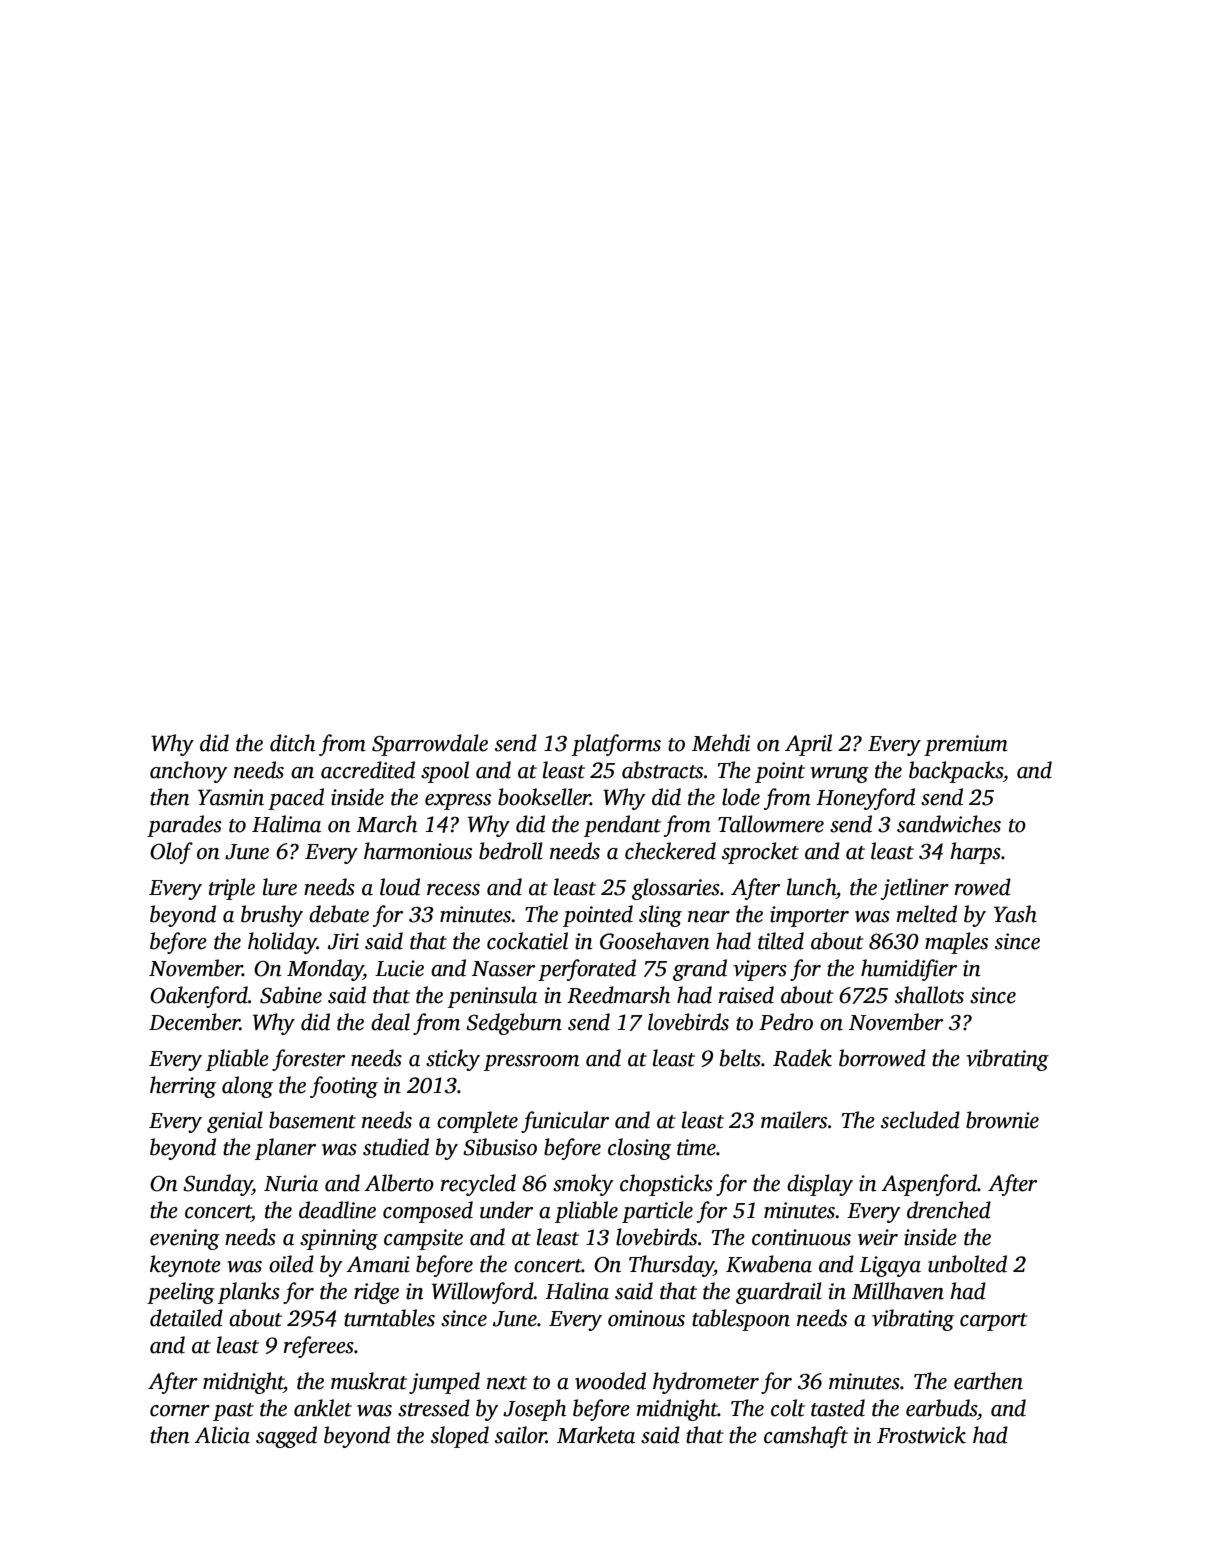 The width and height of the page is (1211, 1567). Describe the element at coordinates (445, 772) in the page. I see `spool` at that location.
